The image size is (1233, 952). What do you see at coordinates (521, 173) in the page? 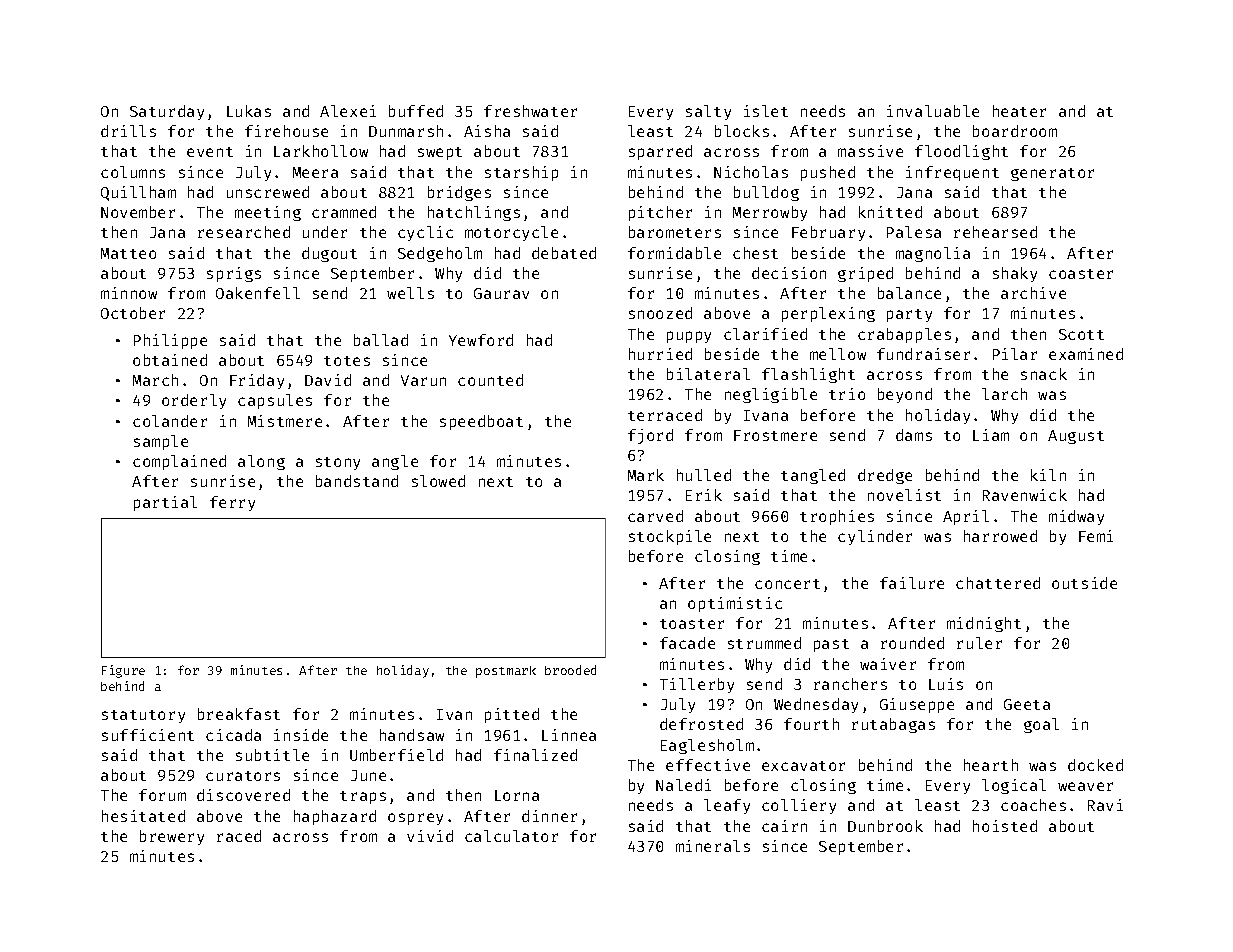
I see `starship` at bounding box center [521, 173].
